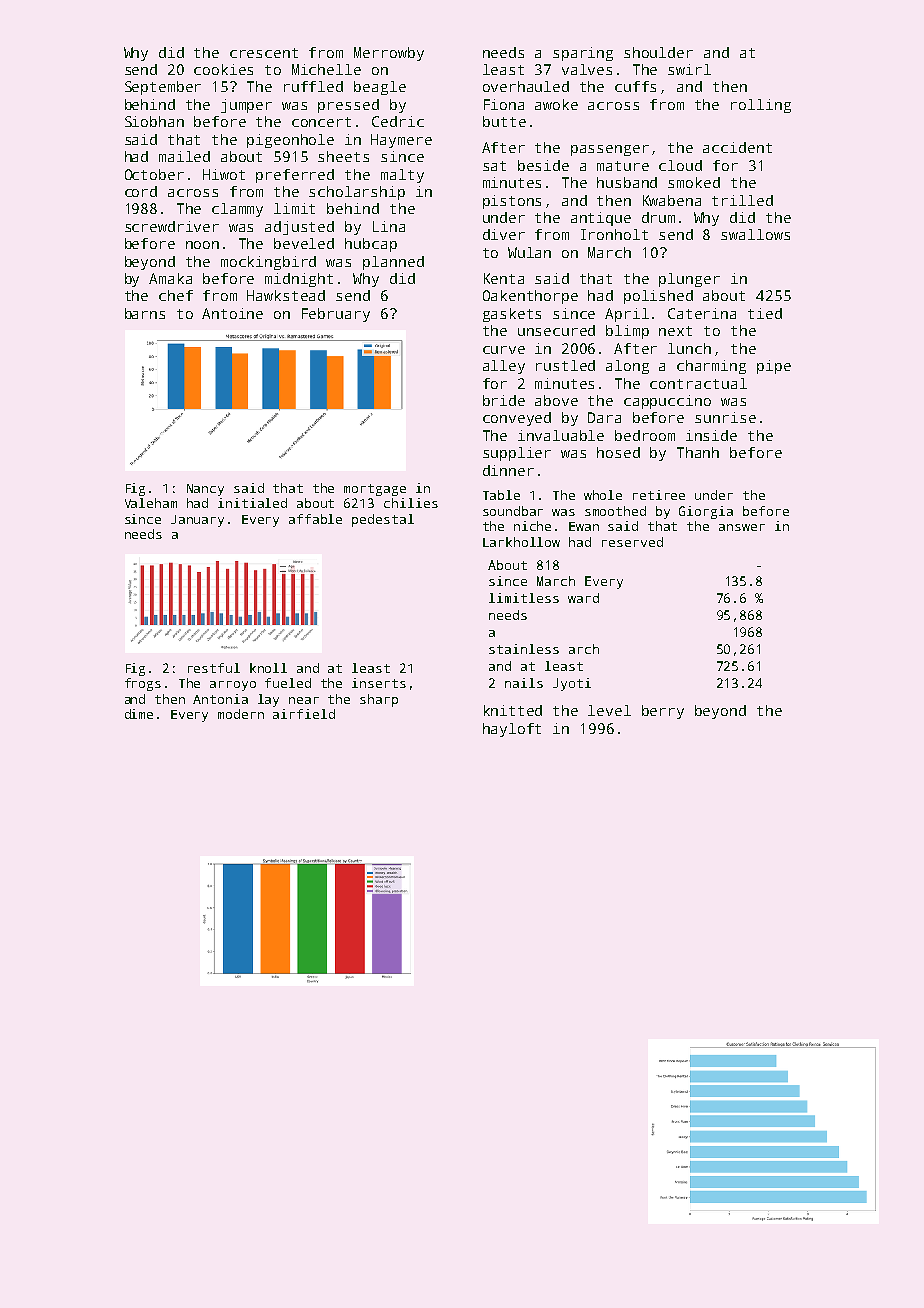  I want to click on barns, so click(145, 313).
